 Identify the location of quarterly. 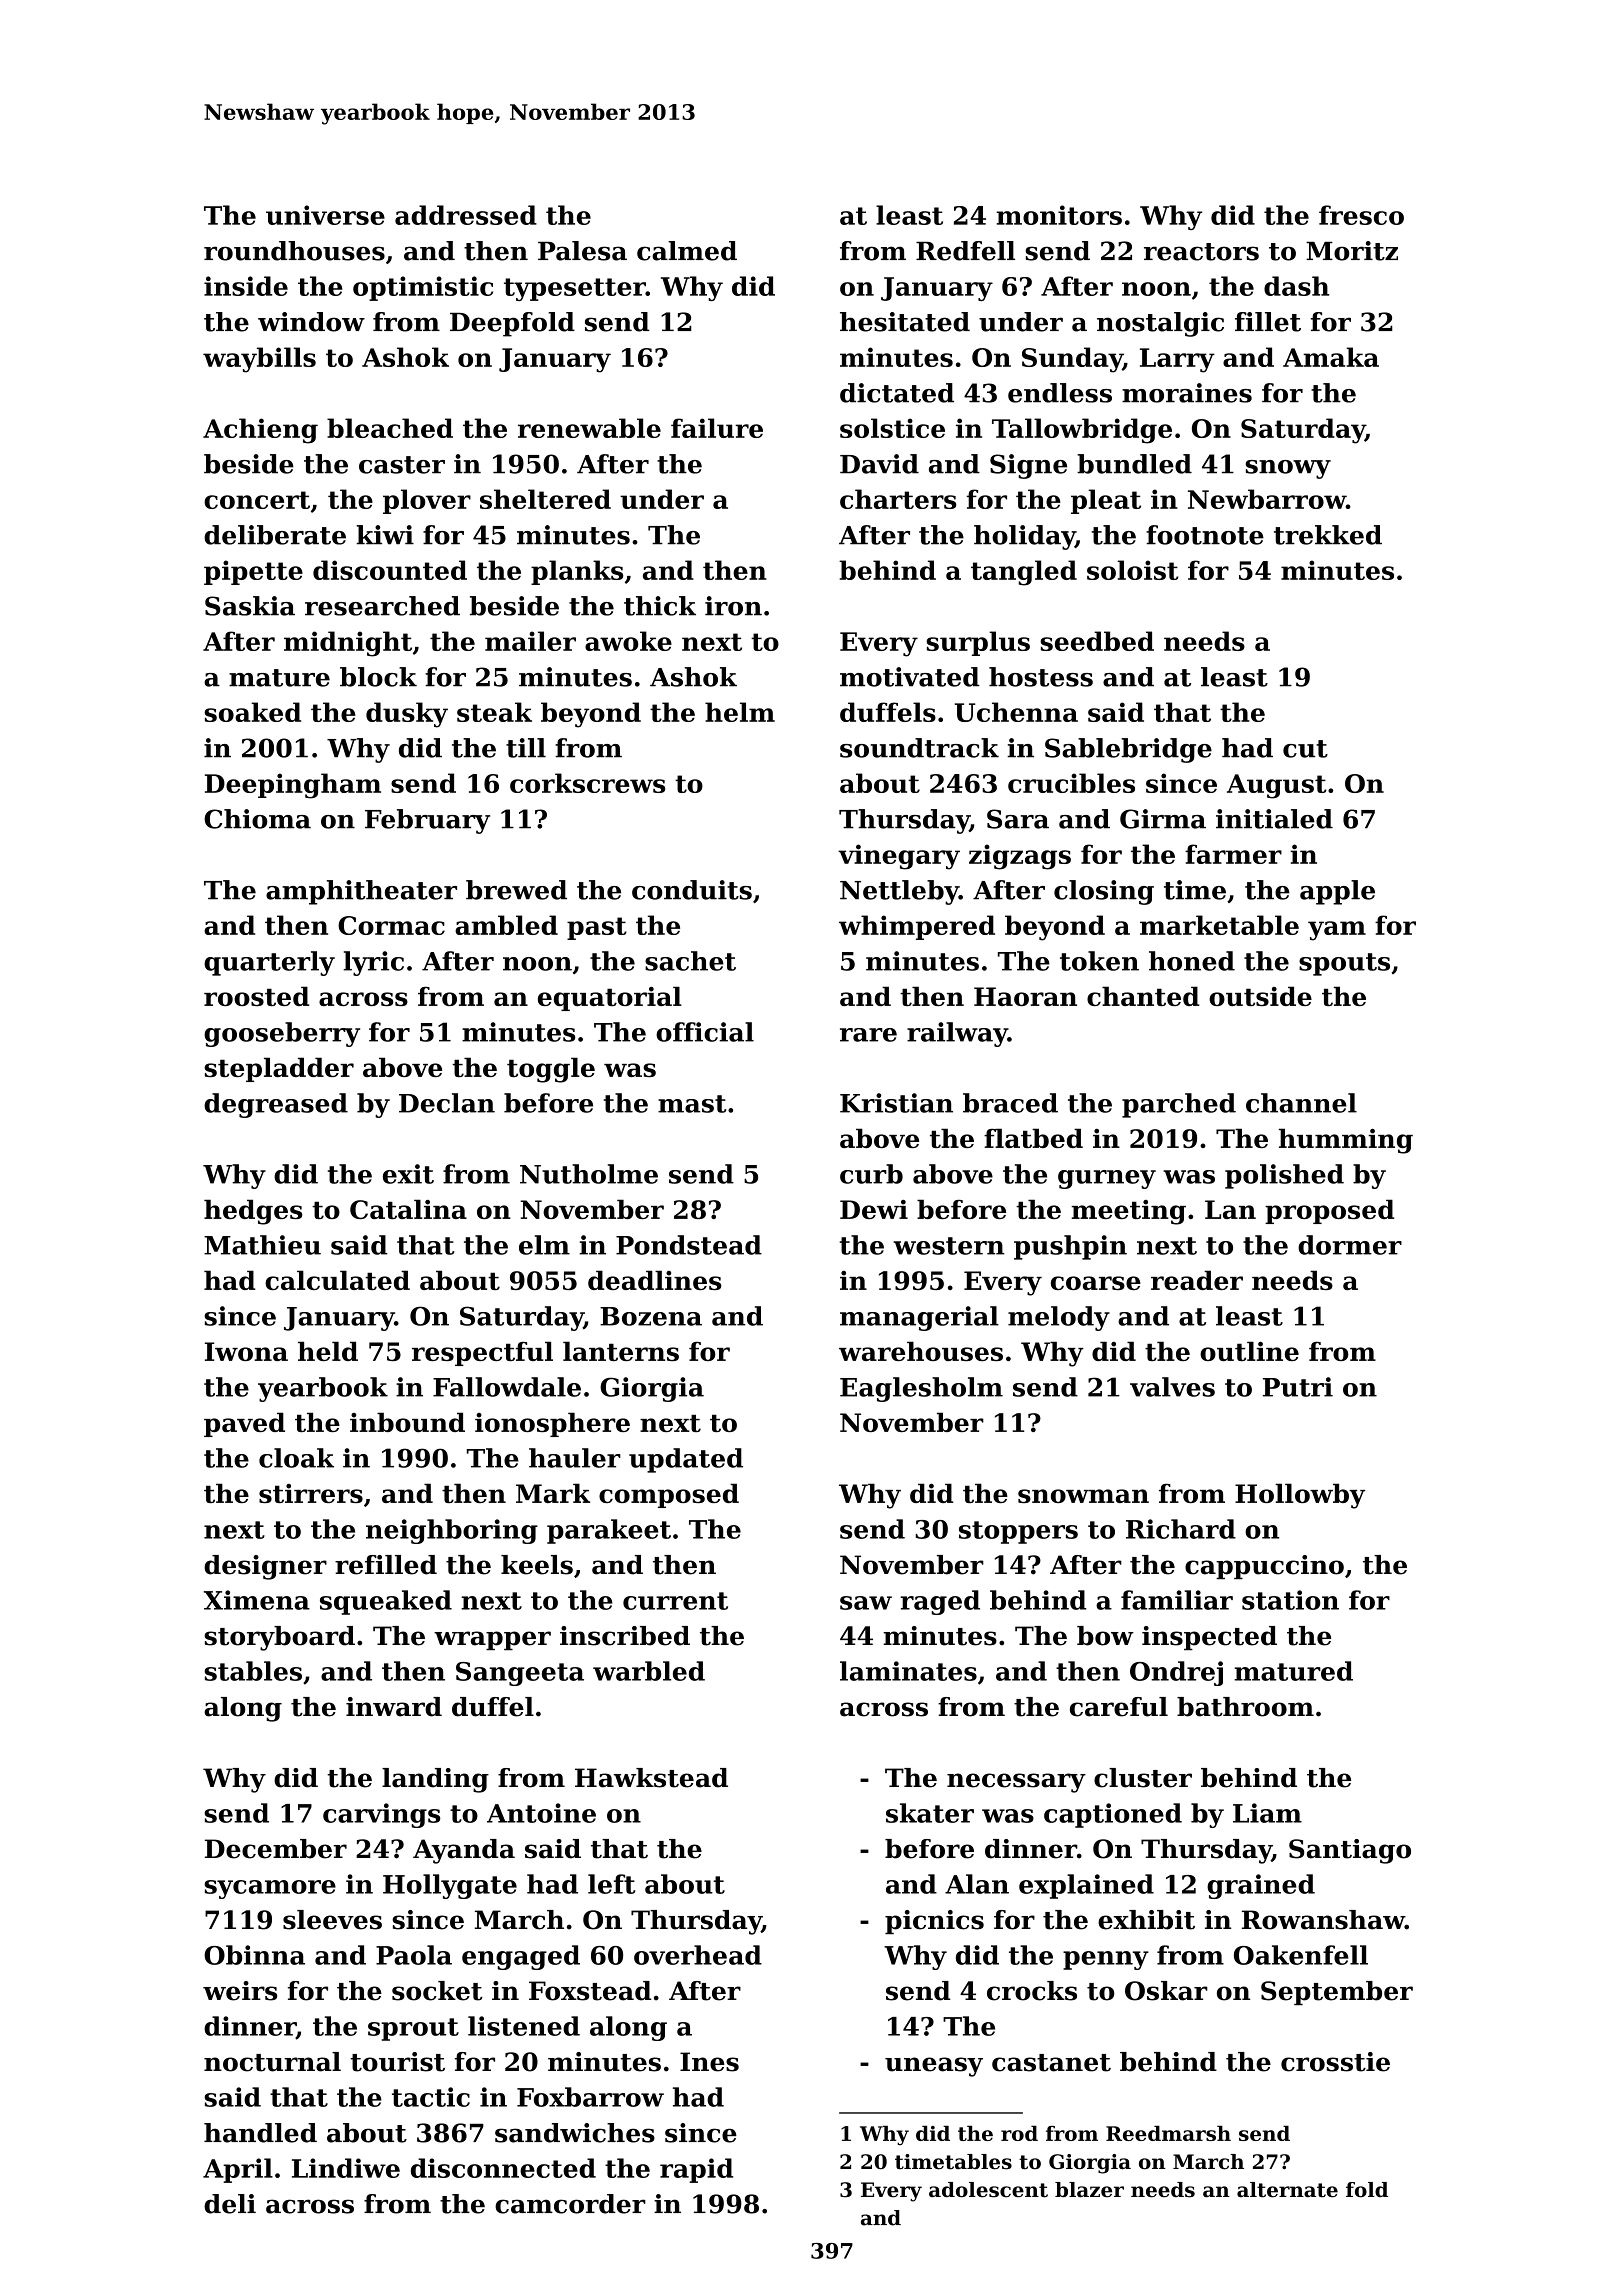
(269, 963).
